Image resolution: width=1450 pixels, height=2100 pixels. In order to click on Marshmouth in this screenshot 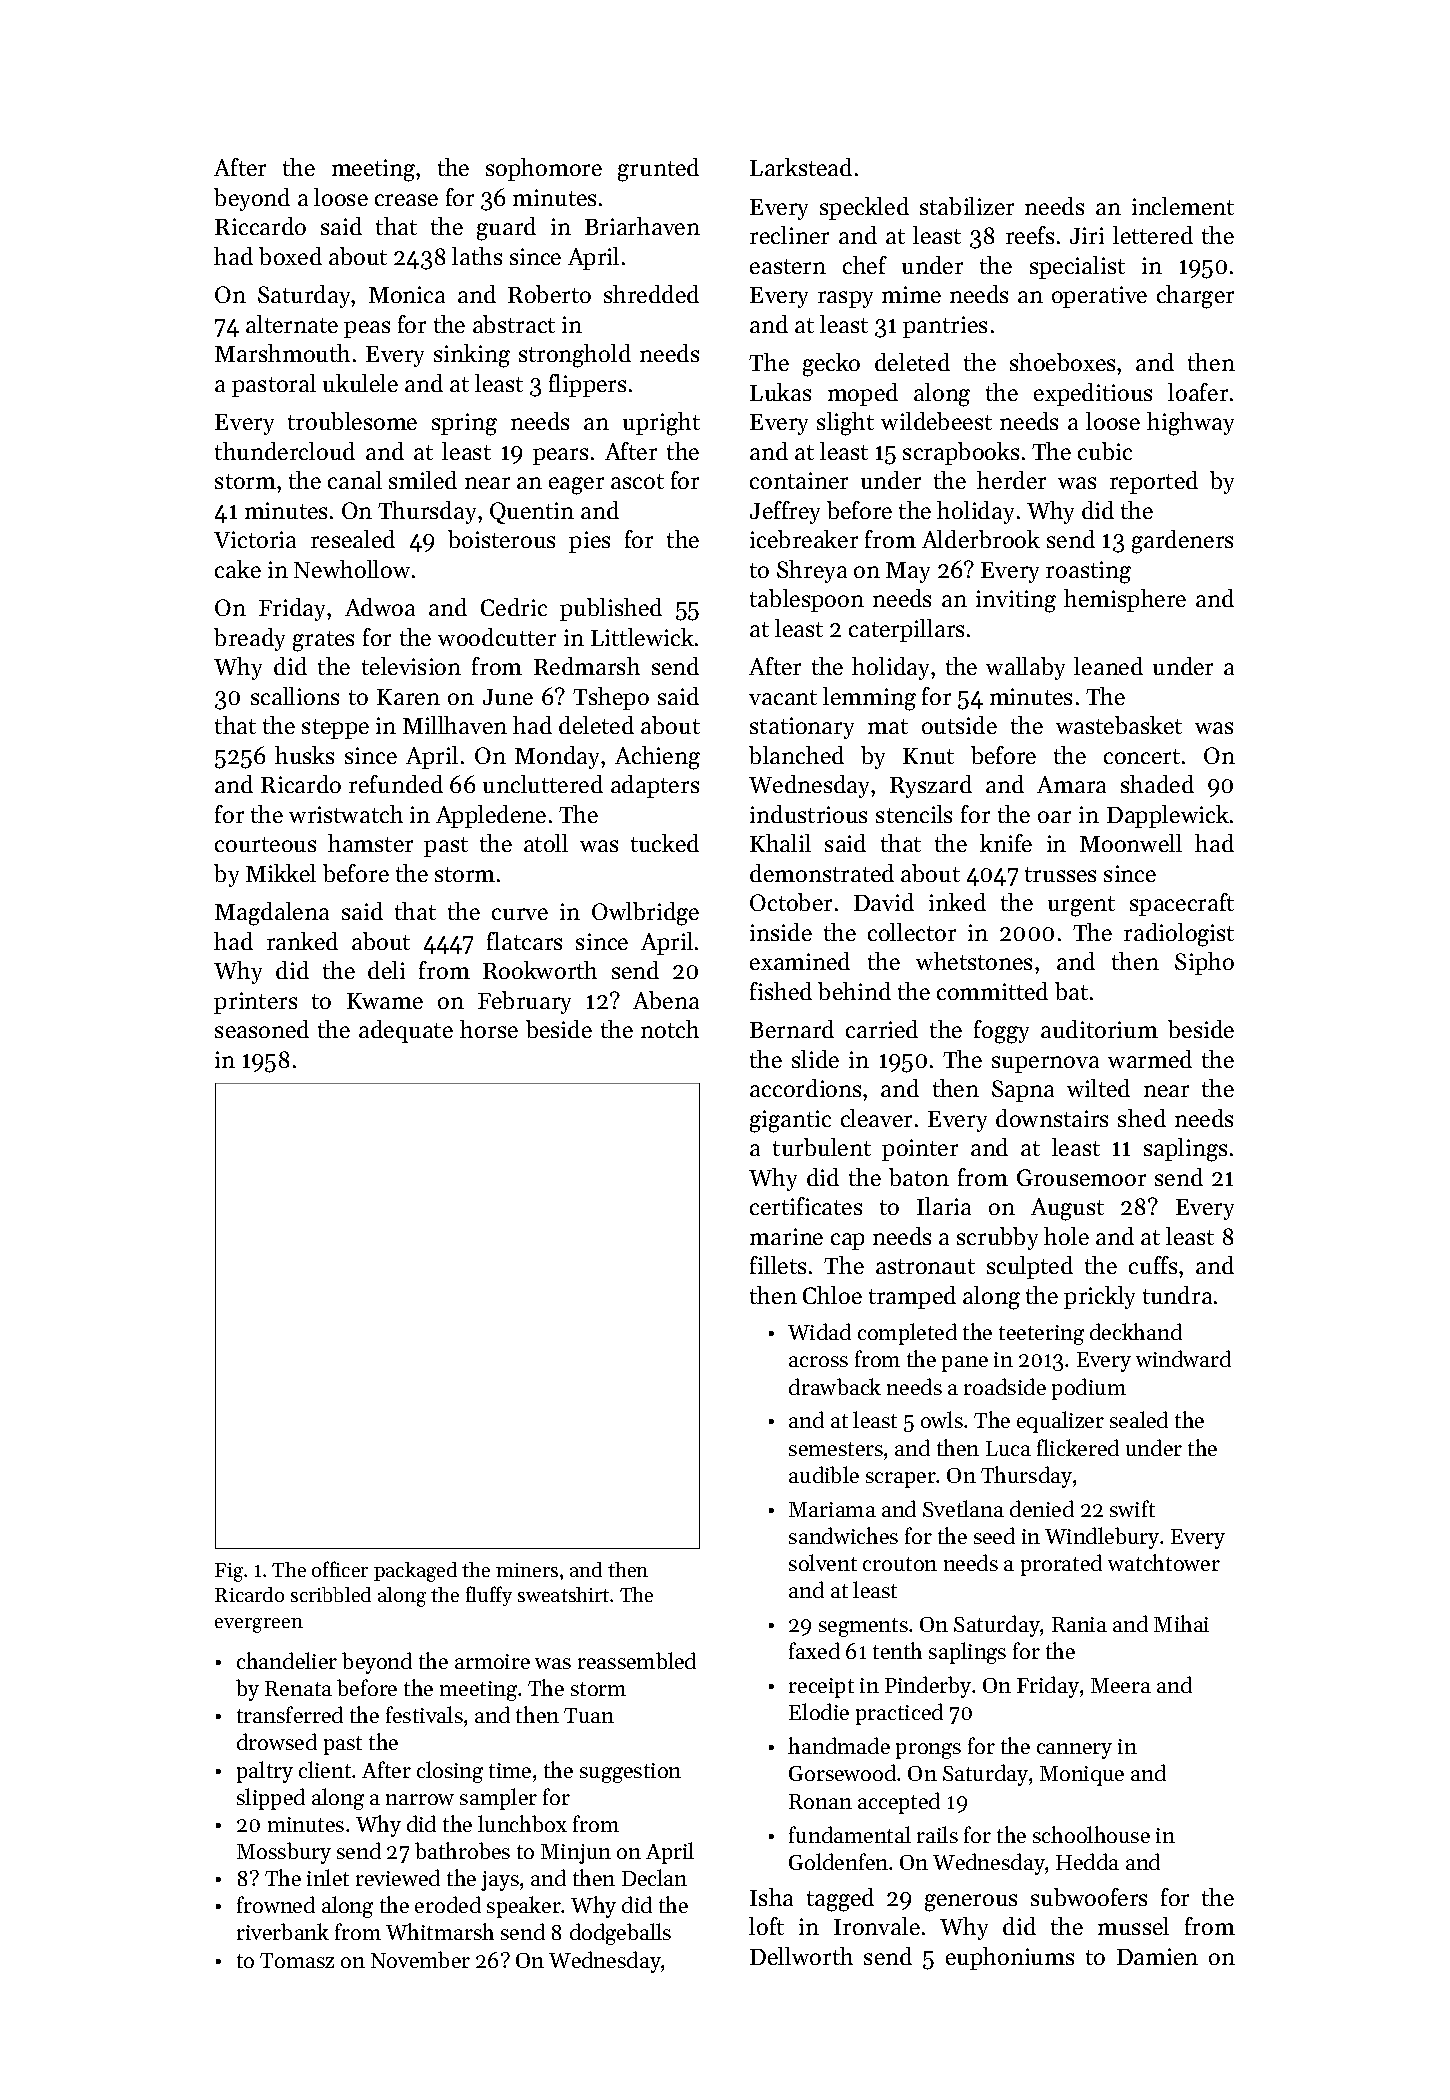, I will do `click(282, 353)`.
